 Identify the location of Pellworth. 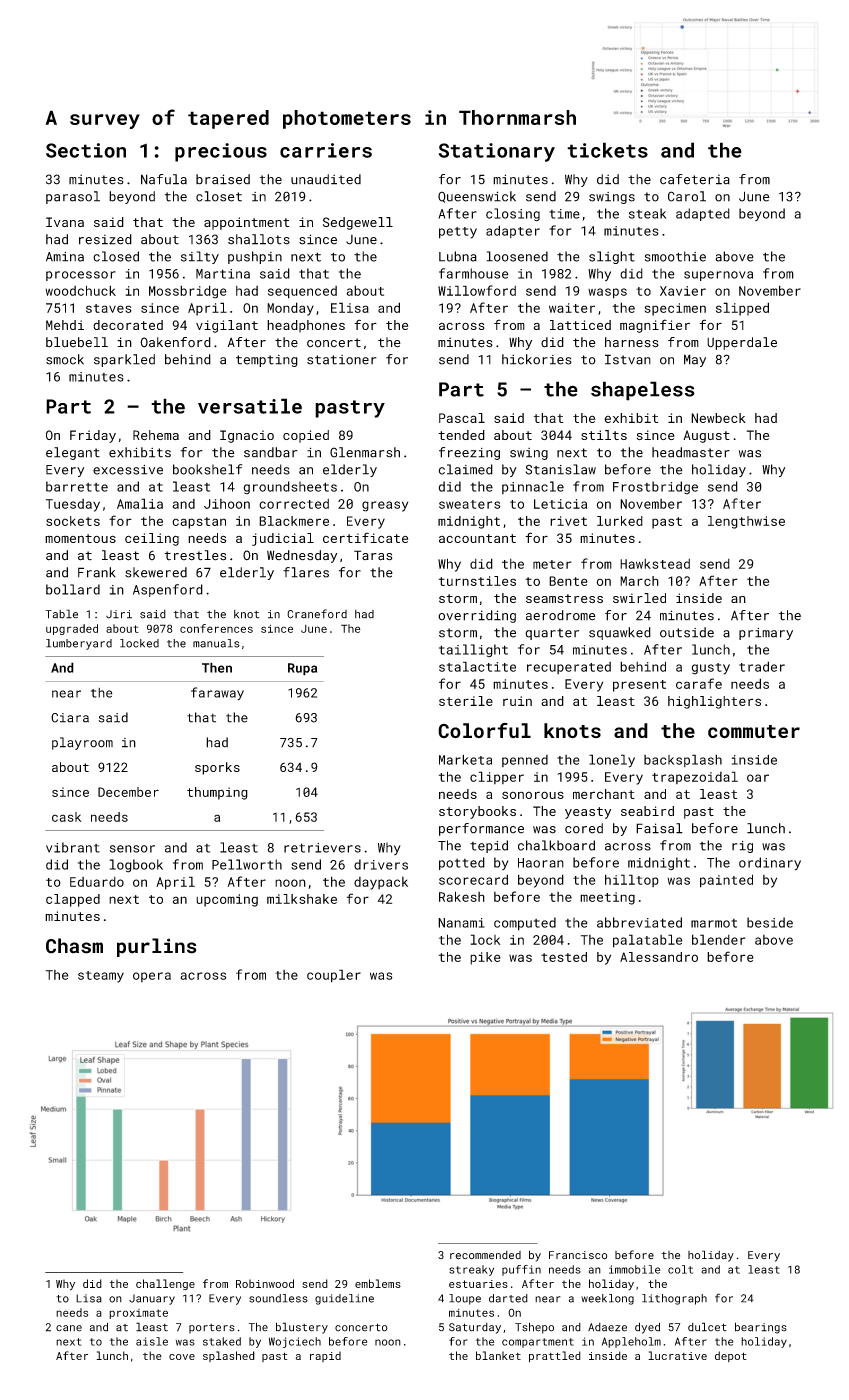
(247, 864).
